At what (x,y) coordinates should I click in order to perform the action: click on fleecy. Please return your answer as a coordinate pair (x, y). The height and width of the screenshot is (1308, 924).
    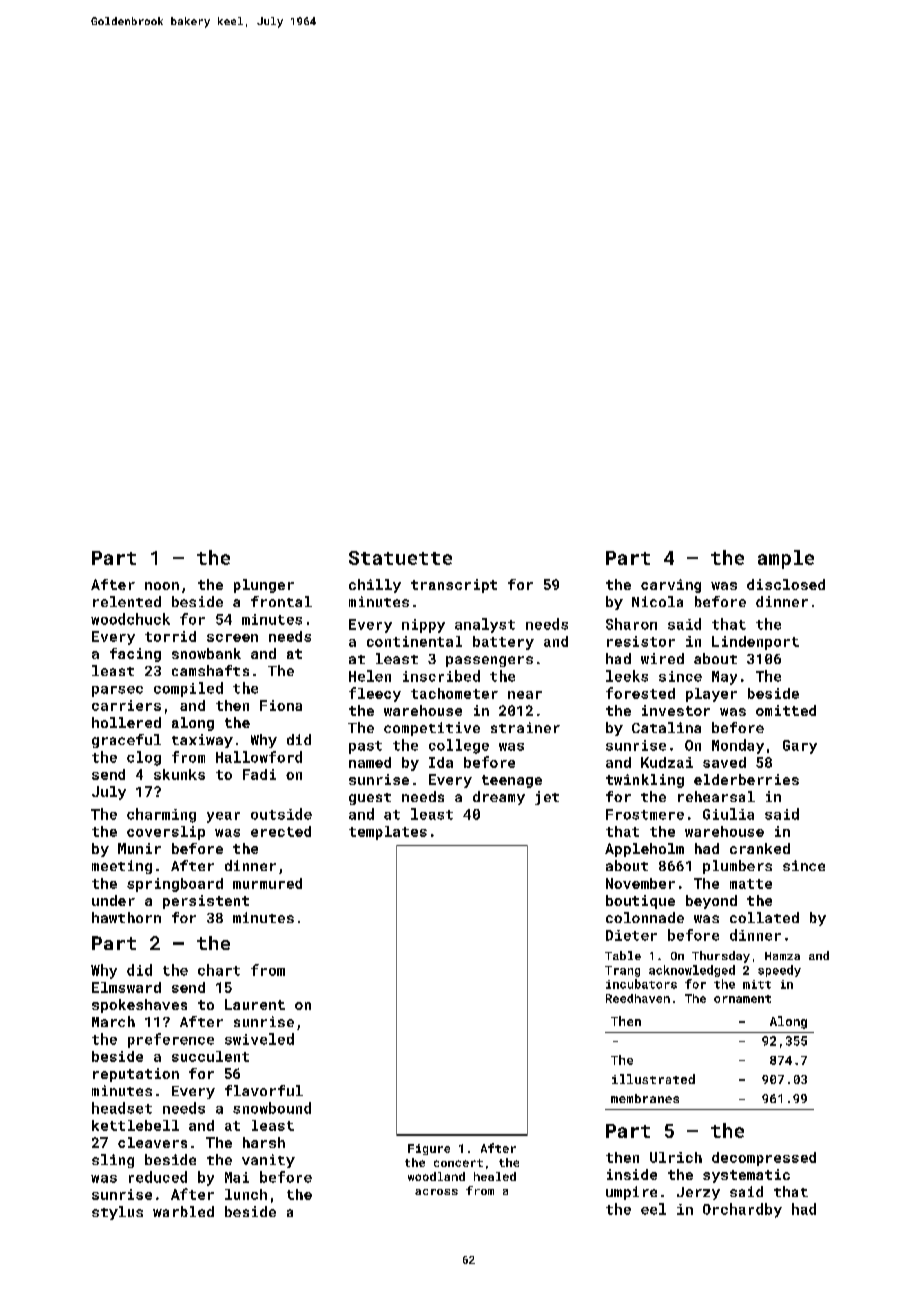
    Looking at the image, I should click on (375, 694).
